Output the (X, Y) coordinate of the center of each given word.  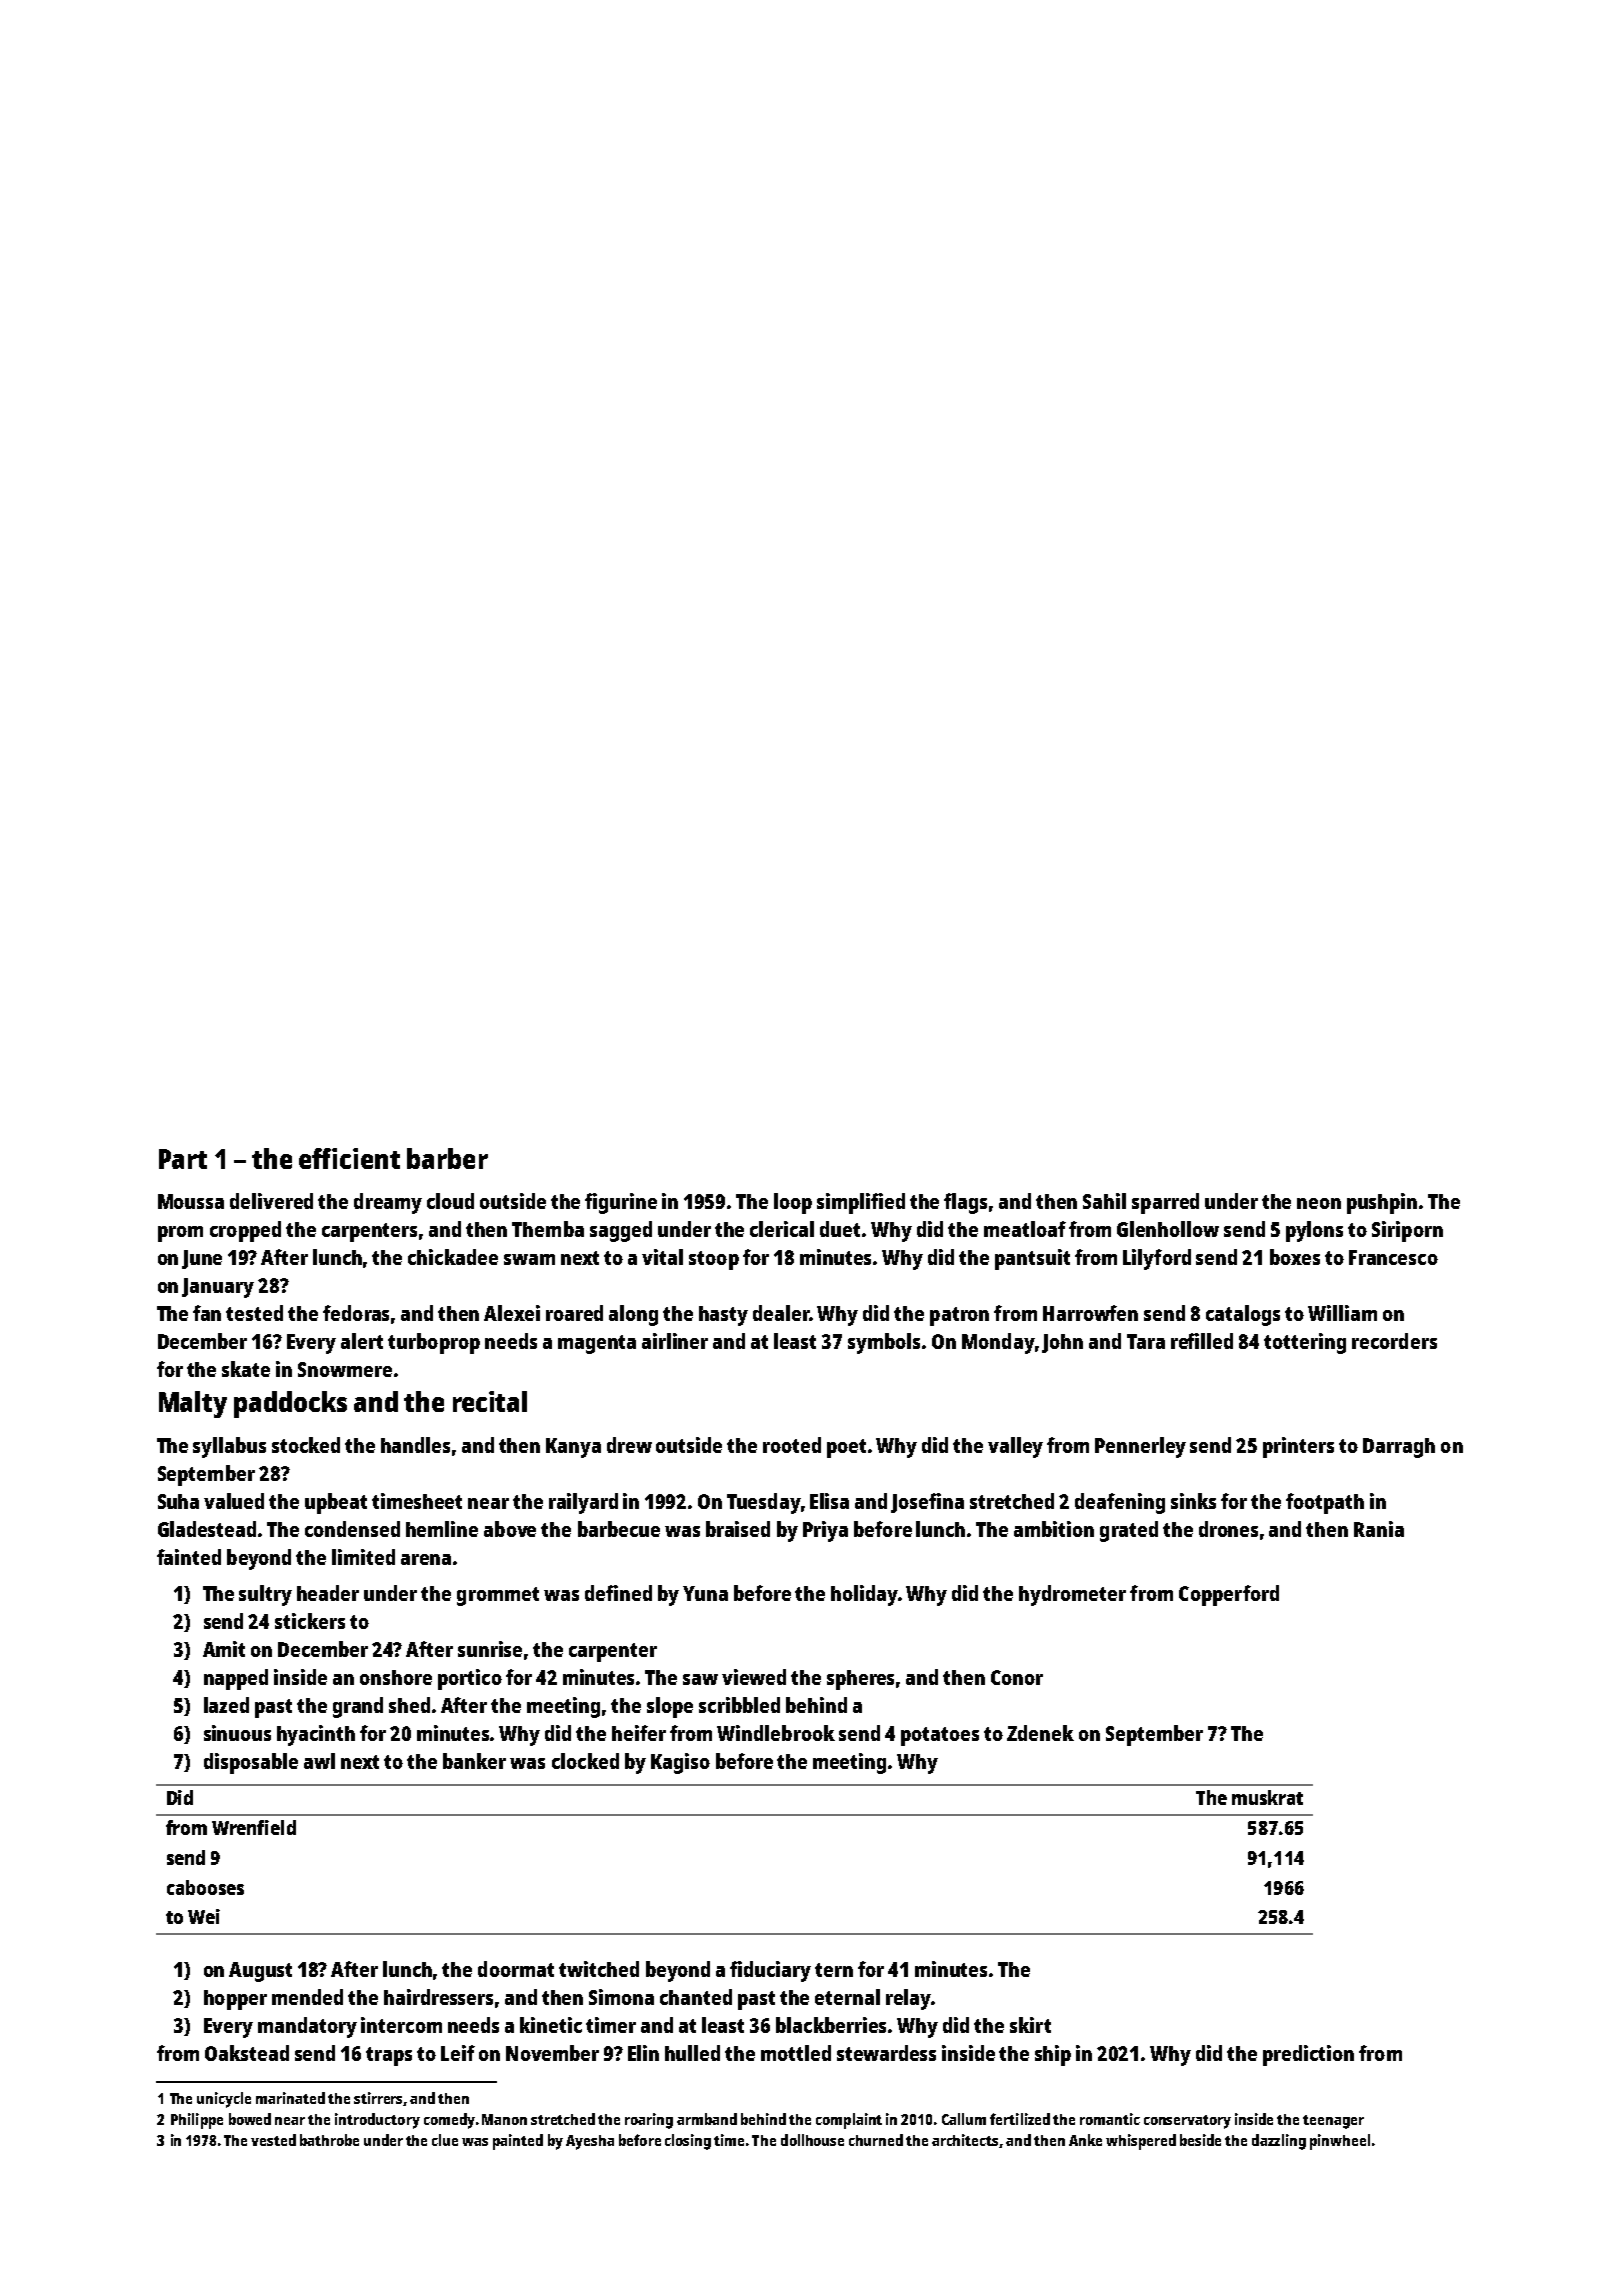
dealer (781, 1313)
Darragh (1399, 1448)
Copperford (1229, 1595)
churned (876, 2140)
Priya (825, 1531)
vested (273, 2140)
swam (529, 1259)
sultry (265, 1595)
